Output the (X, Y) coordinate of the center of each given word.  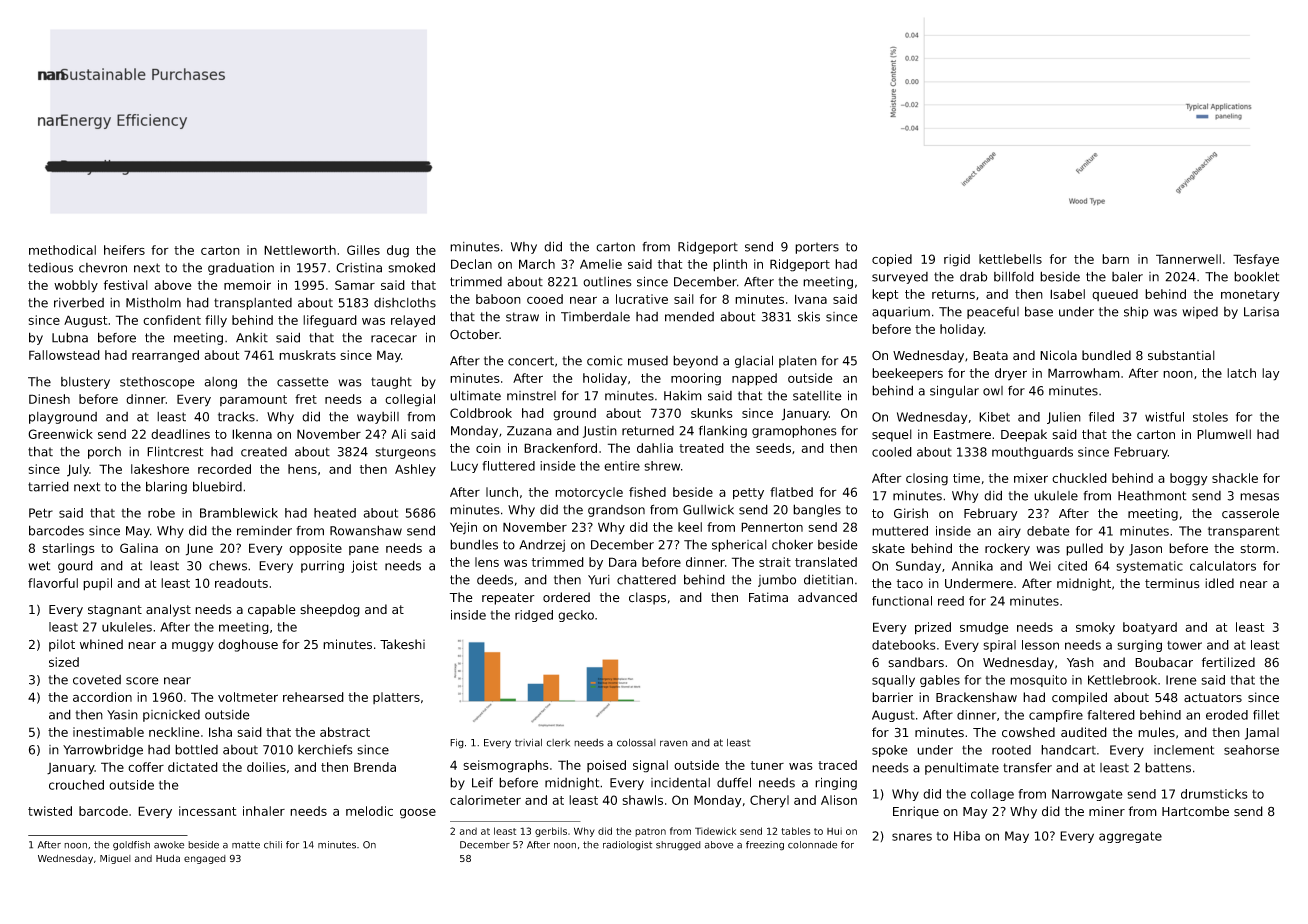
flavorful (53, 583)
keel (690, 527)
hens (302, 469)
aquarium (901, 313)
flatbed (791, 492)
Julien (1064, 418)
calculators (1223, 566)
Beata (990, 356)
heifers (124, 250)
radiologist (627, 846)
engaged (205, 859)
